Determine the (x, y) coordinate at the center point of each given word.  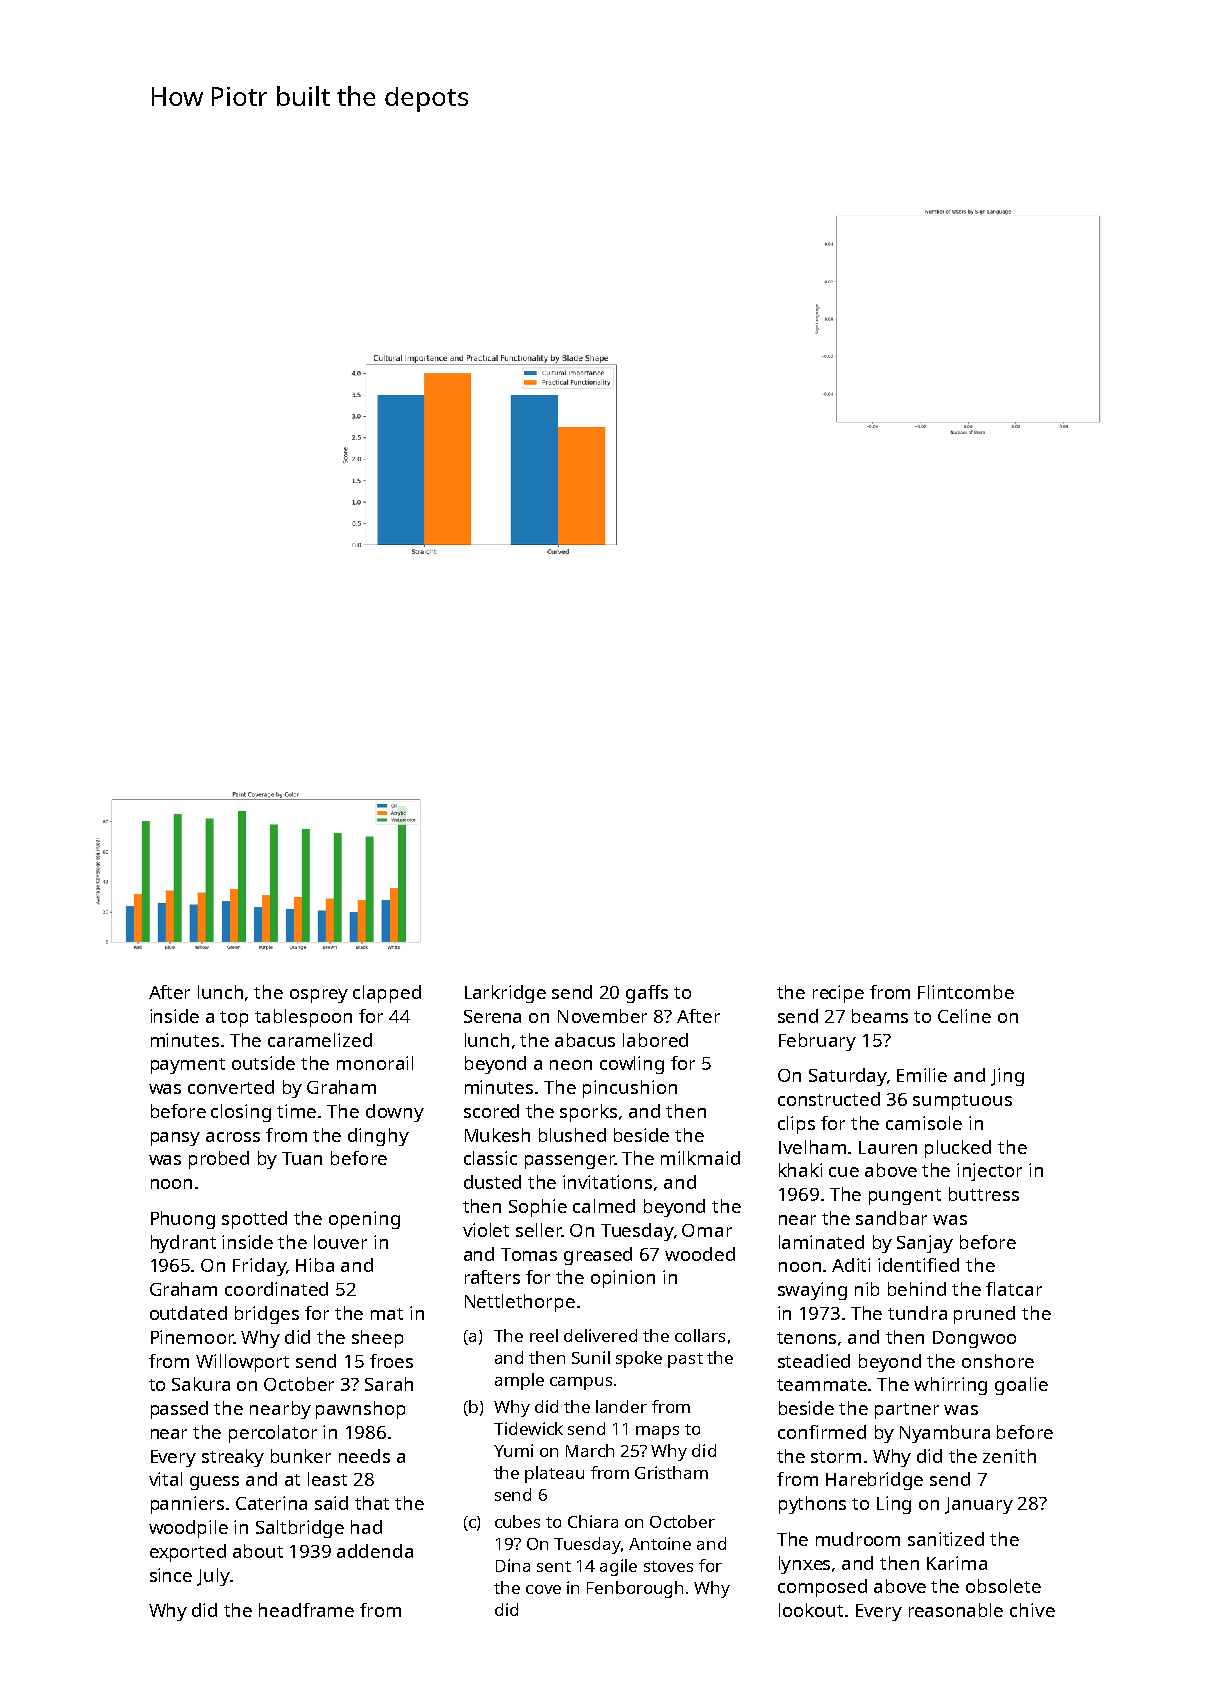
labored (655, 1040)
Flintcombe (966, 992)
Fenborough (635, 1589)
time (296, 1111)
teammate (822, 1385)
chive (1032, 1610)
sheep (377, 1339)
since (171, 1575)
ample (519, 1381)
